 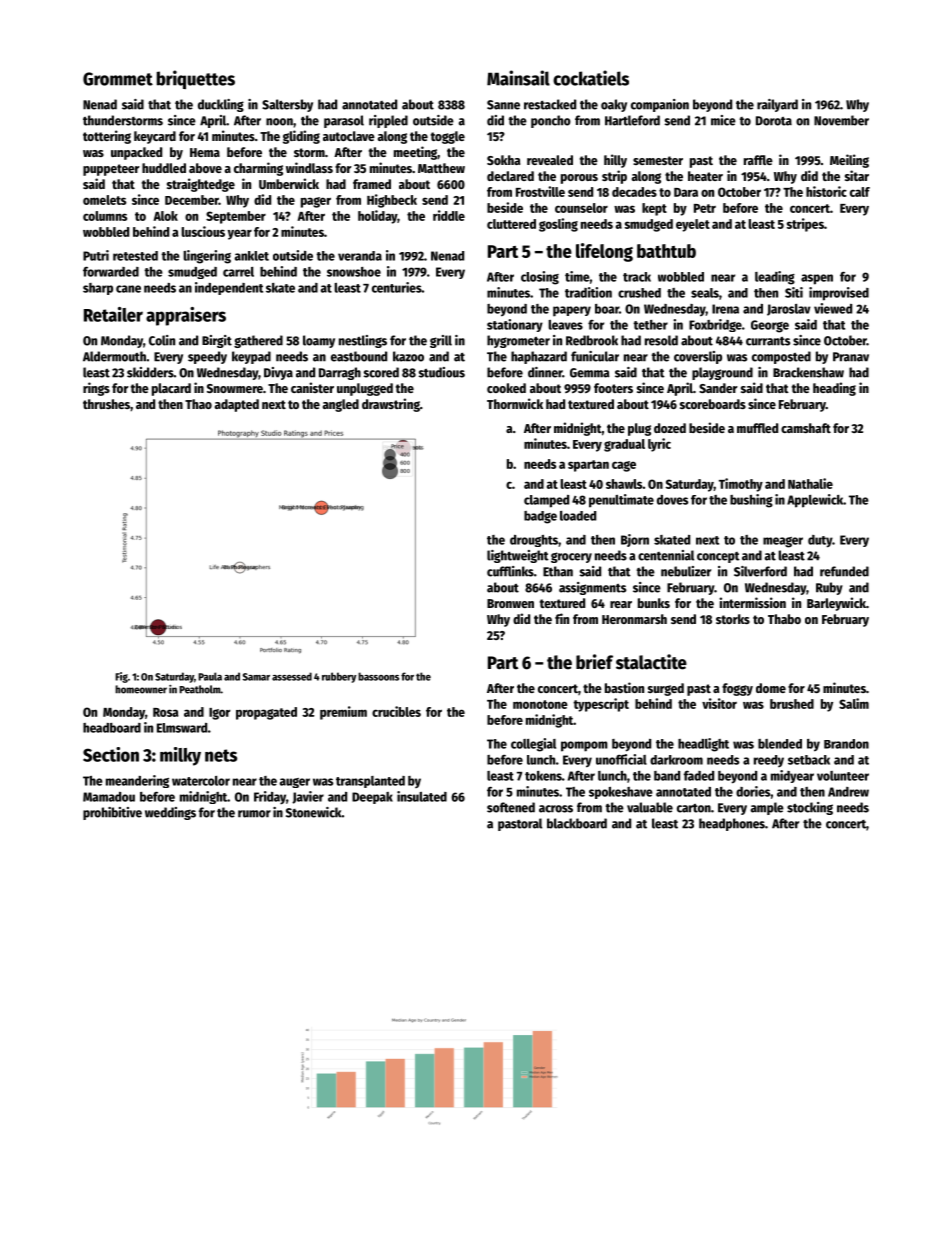 I want to click on Bronwen, so click(x=510, y=603).
